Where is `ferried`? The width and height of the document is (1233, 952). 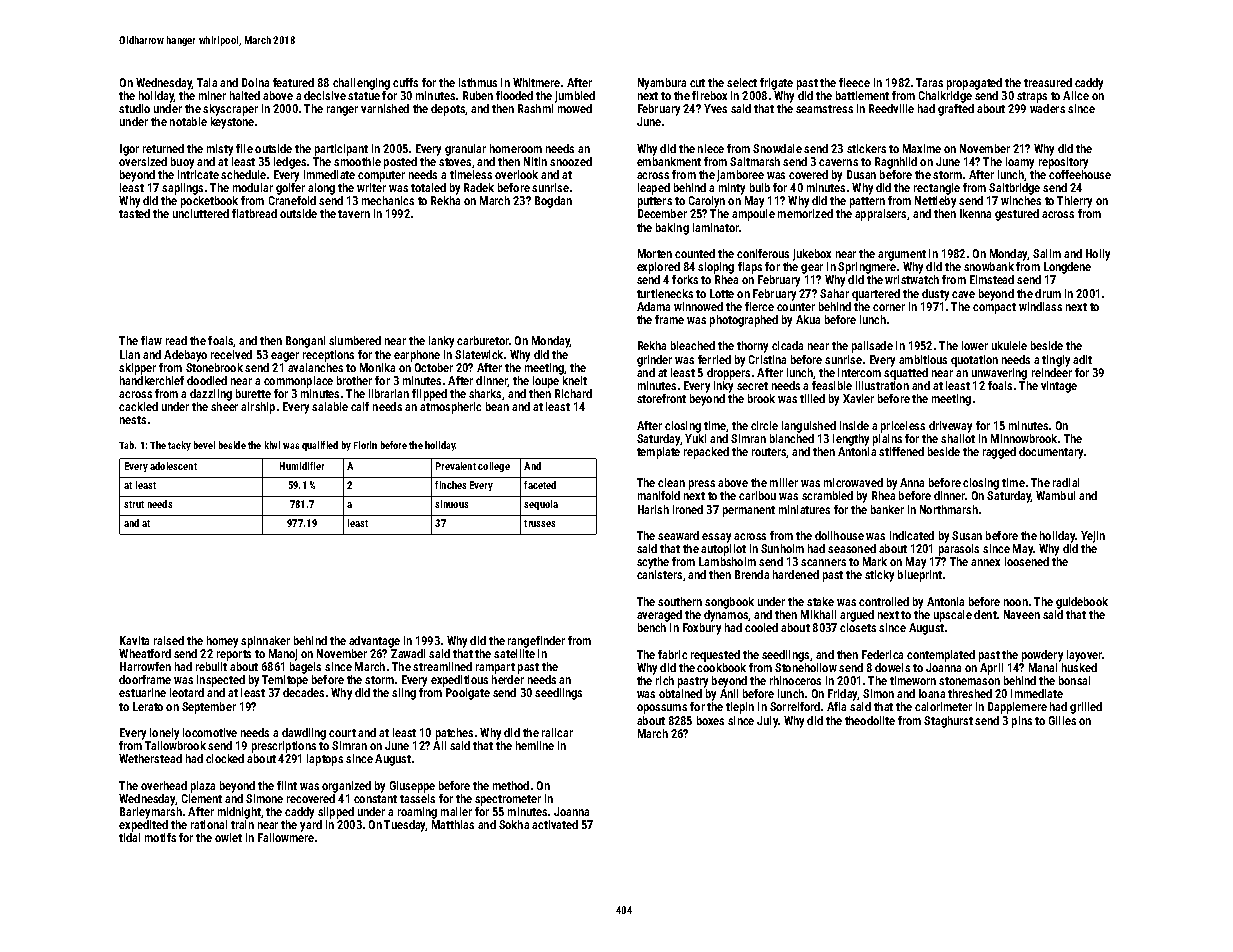 ferried is located at coordinates (714, 359).
